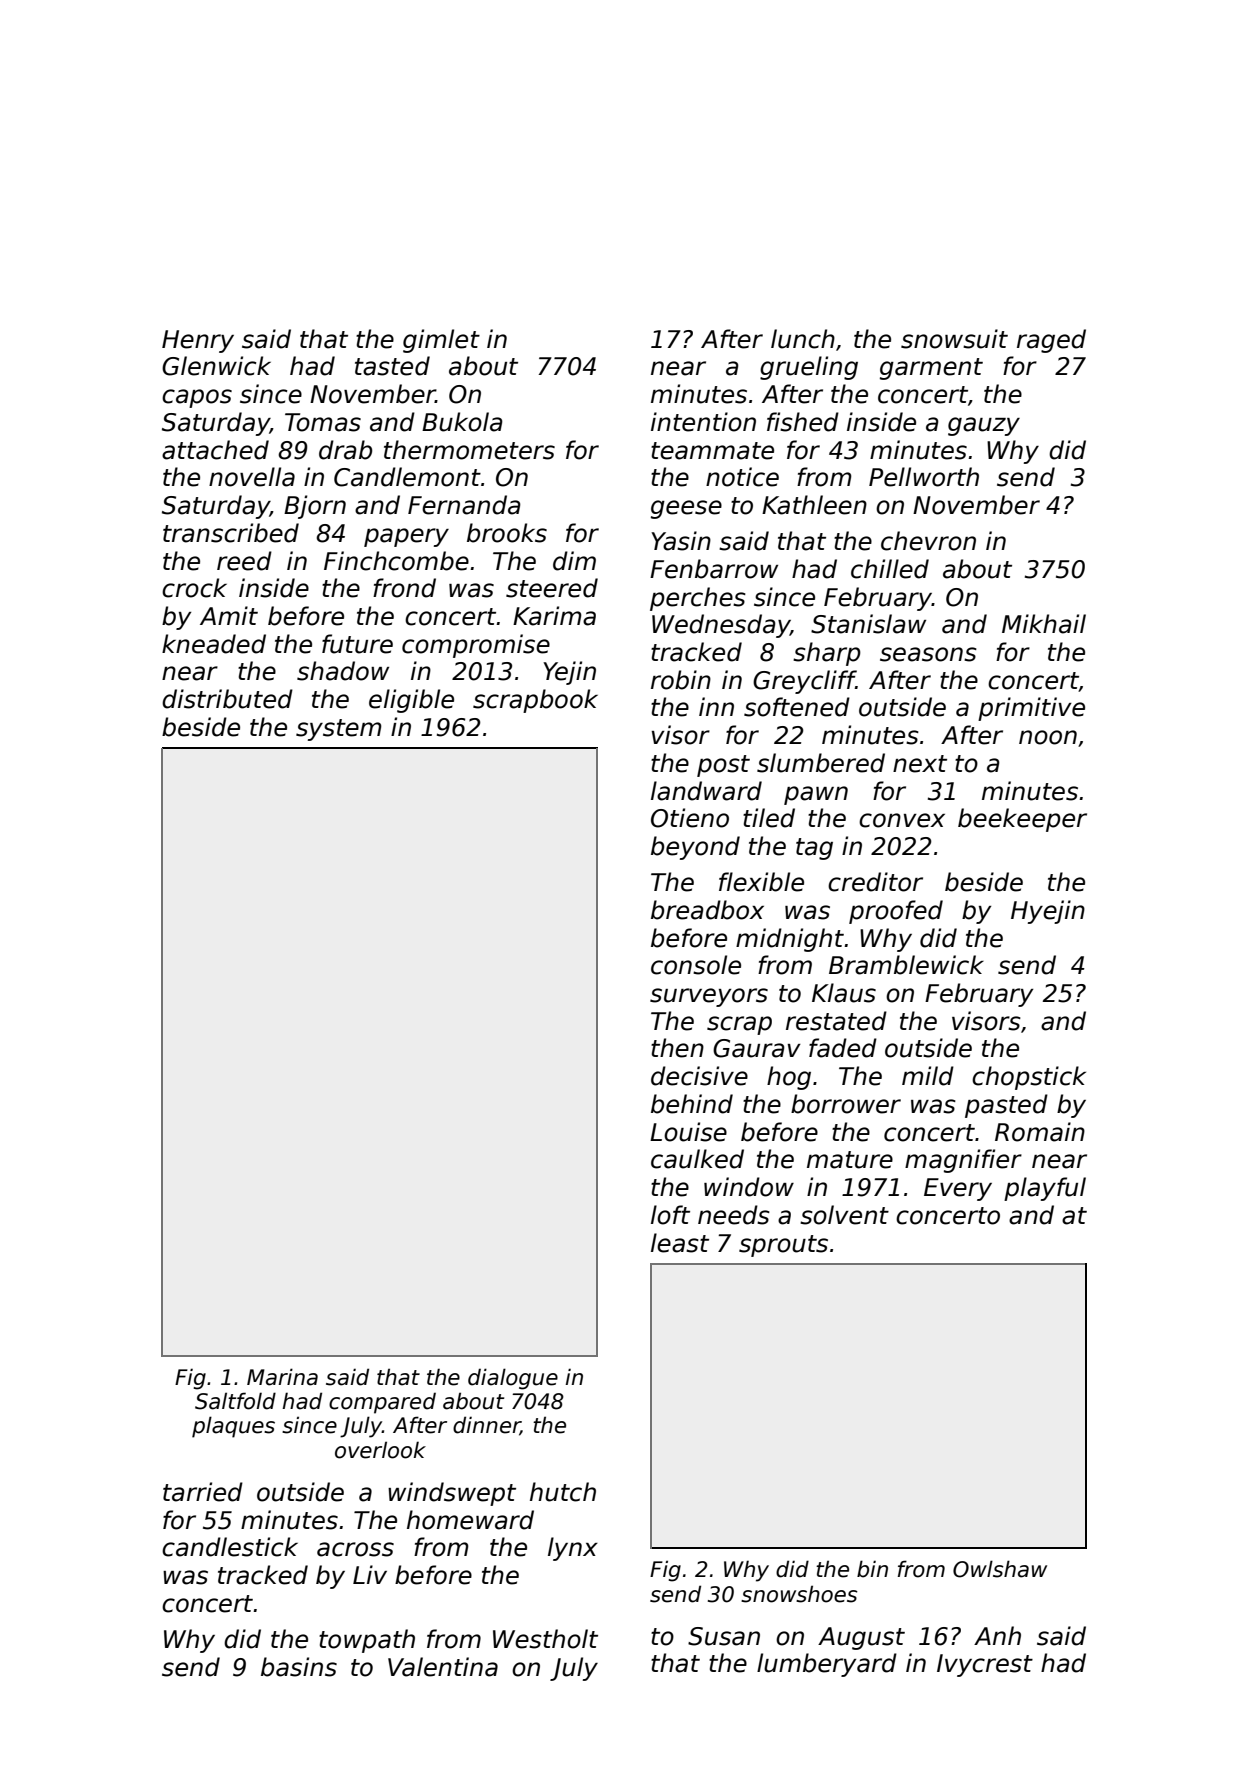  I want to click on distributed, so click(227, 699).
